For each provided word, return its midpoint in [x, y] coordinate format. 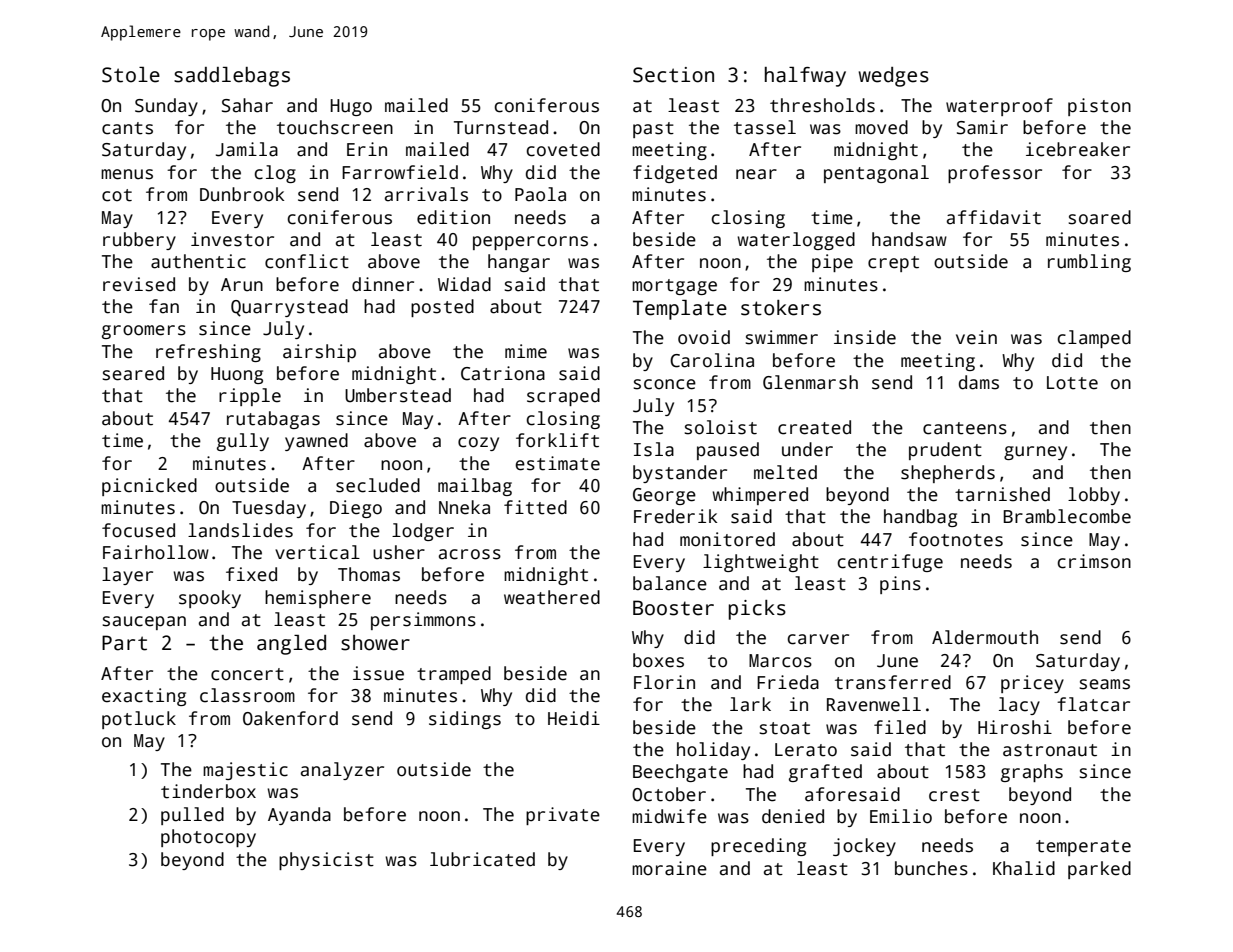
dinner [383, 284]
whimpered [760, 496]
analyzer [342, 771]
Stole [131, 75]
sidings [465, 720]
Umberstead [398, 395]
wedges [893, 77]
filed [900, 727]
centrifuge [890, 563]
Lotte [1072, 383]
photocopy [208, 838]
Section [673, 75]
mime [526, 351]
